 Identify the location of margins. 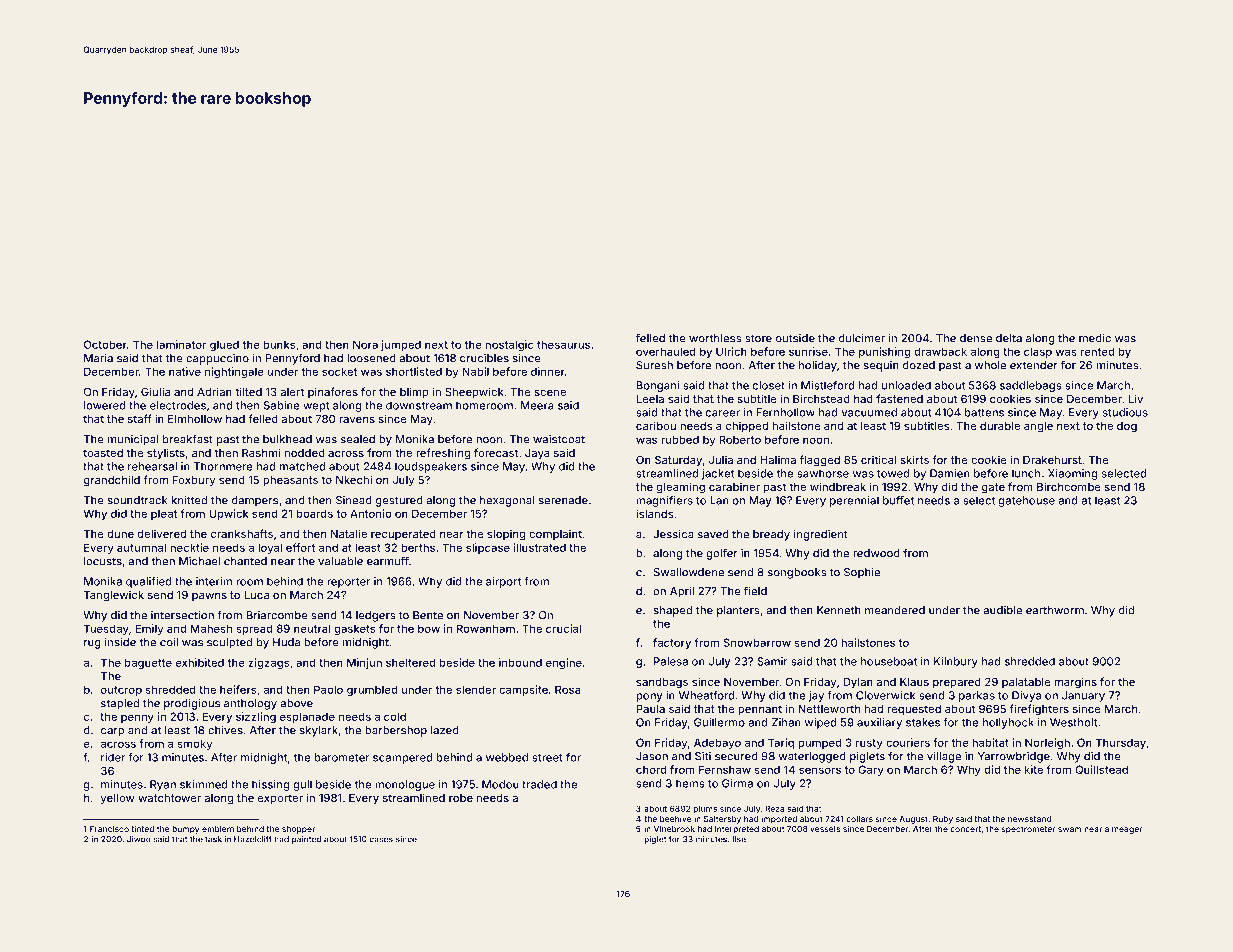
(1075, 683).
